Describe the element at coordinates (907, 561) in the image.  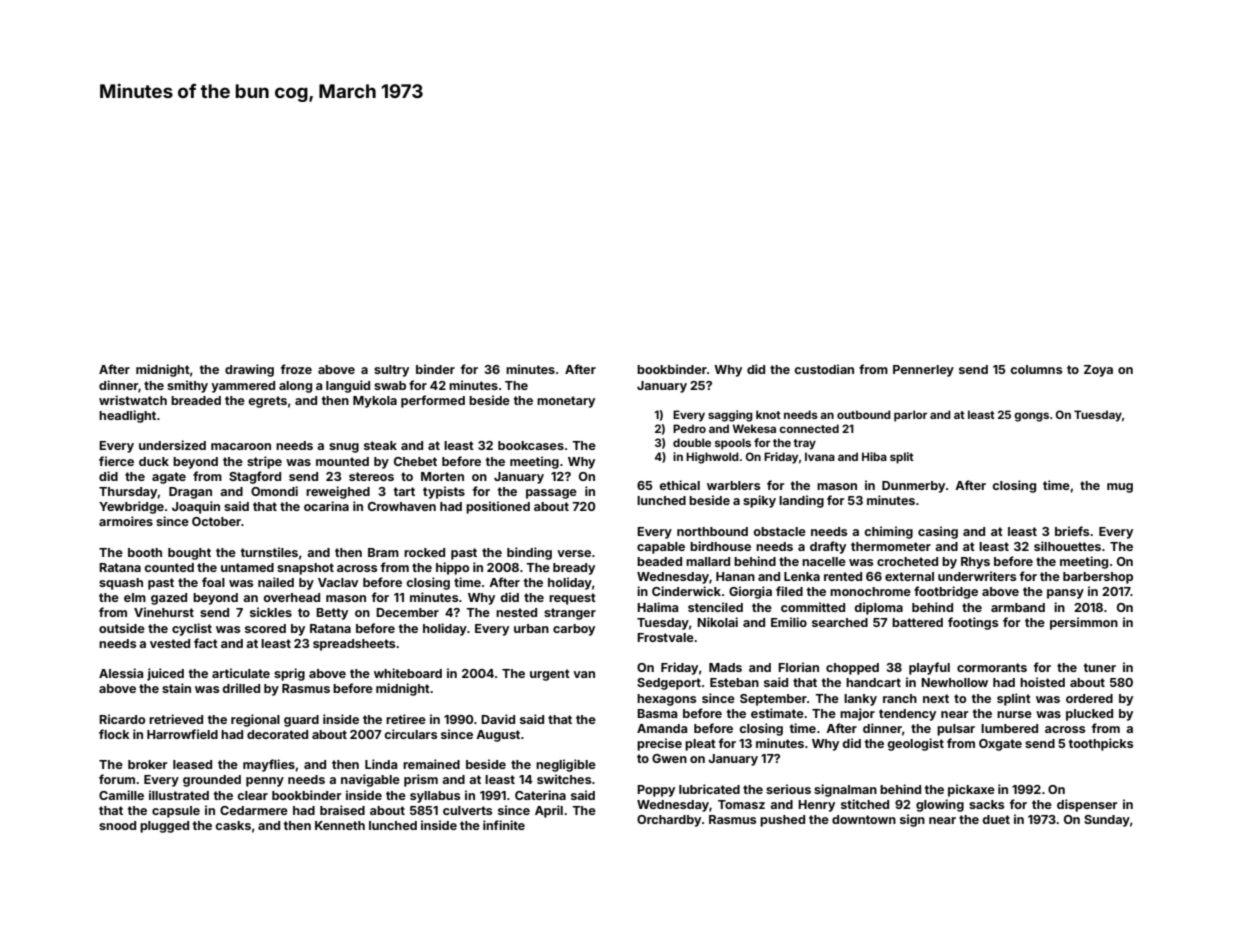
I see `crocheted` at that location.
